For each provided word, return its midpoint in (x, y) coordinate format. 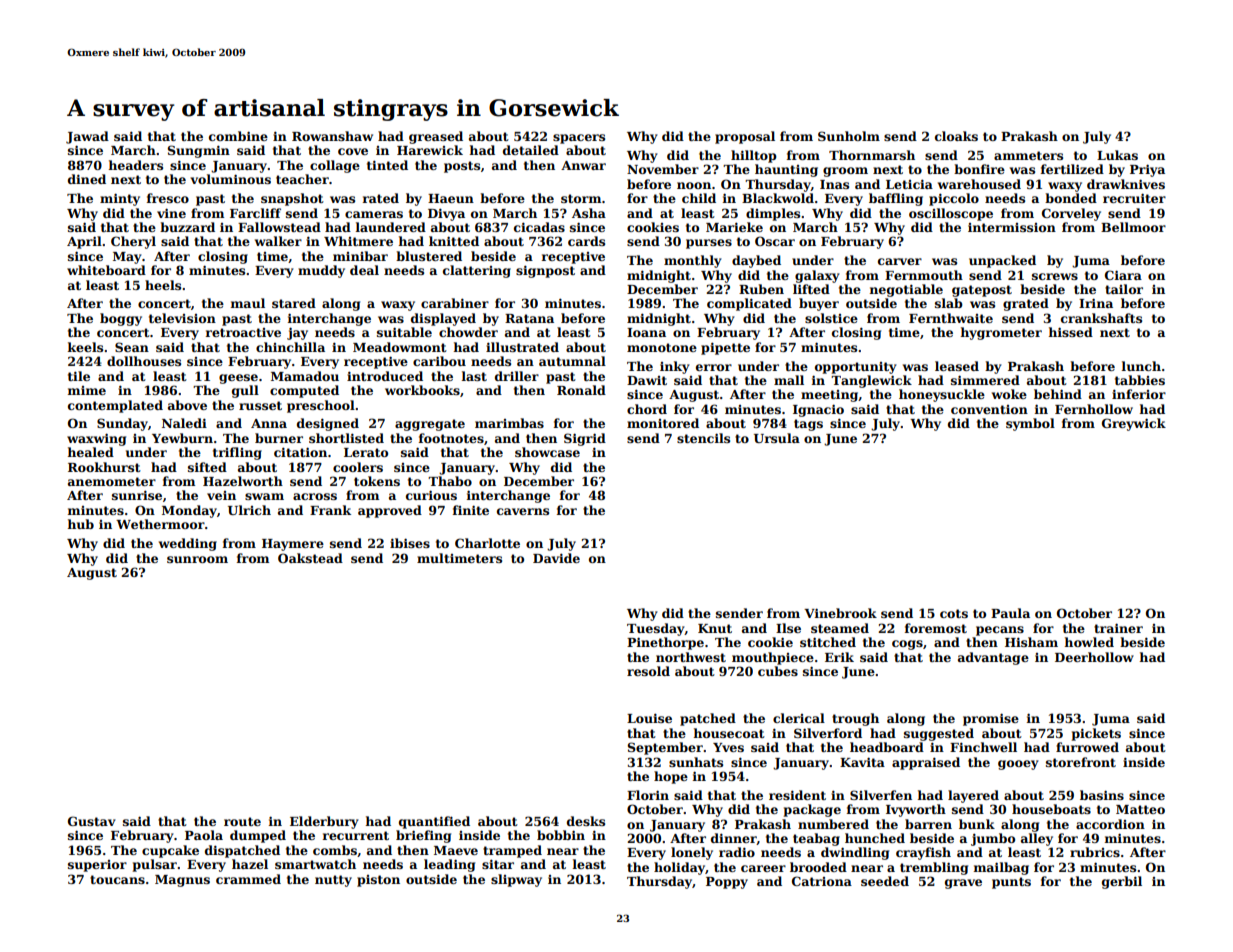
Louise (649, 718)
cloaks (956, 136)
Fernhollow (1094, 409)
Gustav (92, 821)
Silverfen (881, 795)
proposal (745, 137)
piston (378, 881)
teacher (302, 179)
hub (81, 524)
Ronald (581, 390)
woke (1009, 394)
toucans (117, 879)
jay (297, 333)
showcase (547, 452)
